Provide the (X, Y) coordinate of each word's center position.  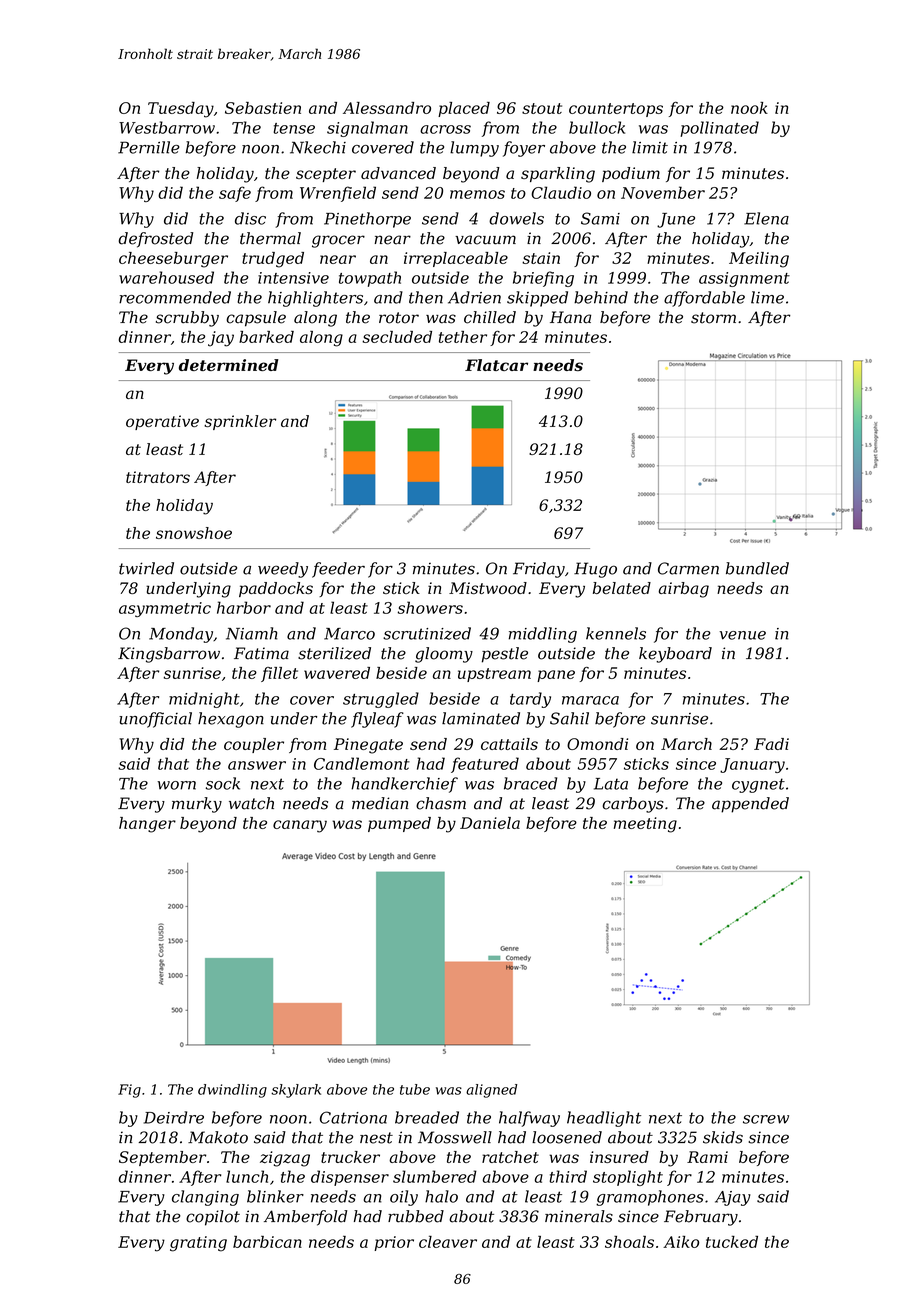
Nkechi (318, 147)
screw (766, 1119)
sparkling (558, 175)
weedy (283, 570)
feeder (338, 570)
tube (415, 1089)
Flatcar (496, 365)
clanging (205, 1198)
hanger (147, 825)
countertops (616, 110)
